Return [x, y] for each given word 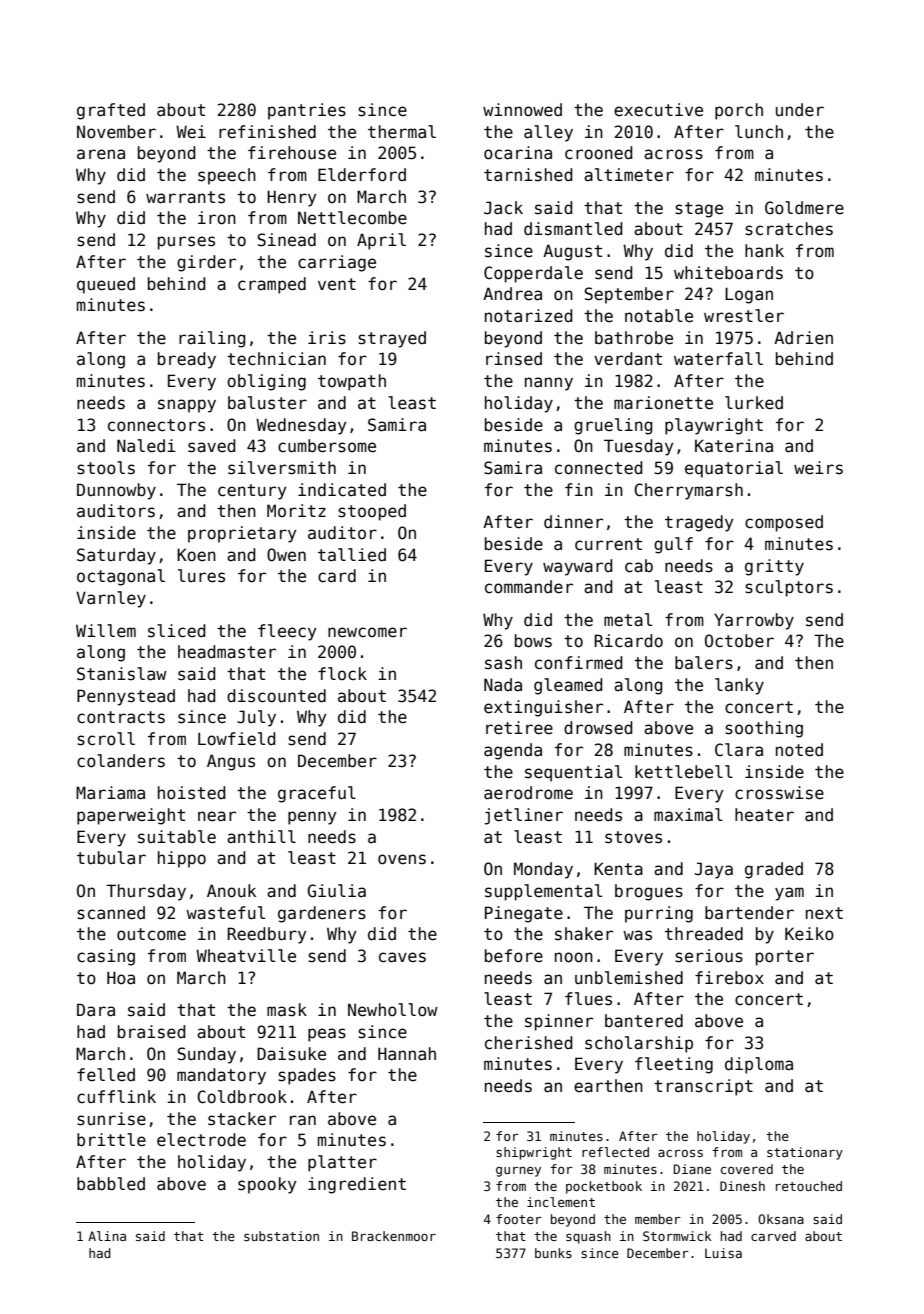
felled [106, 1075]
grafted [111, 111]
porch [739, 111]
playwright [714, 426]
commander [529, 587]
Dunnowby [116, 491]
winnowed [522, 110]
